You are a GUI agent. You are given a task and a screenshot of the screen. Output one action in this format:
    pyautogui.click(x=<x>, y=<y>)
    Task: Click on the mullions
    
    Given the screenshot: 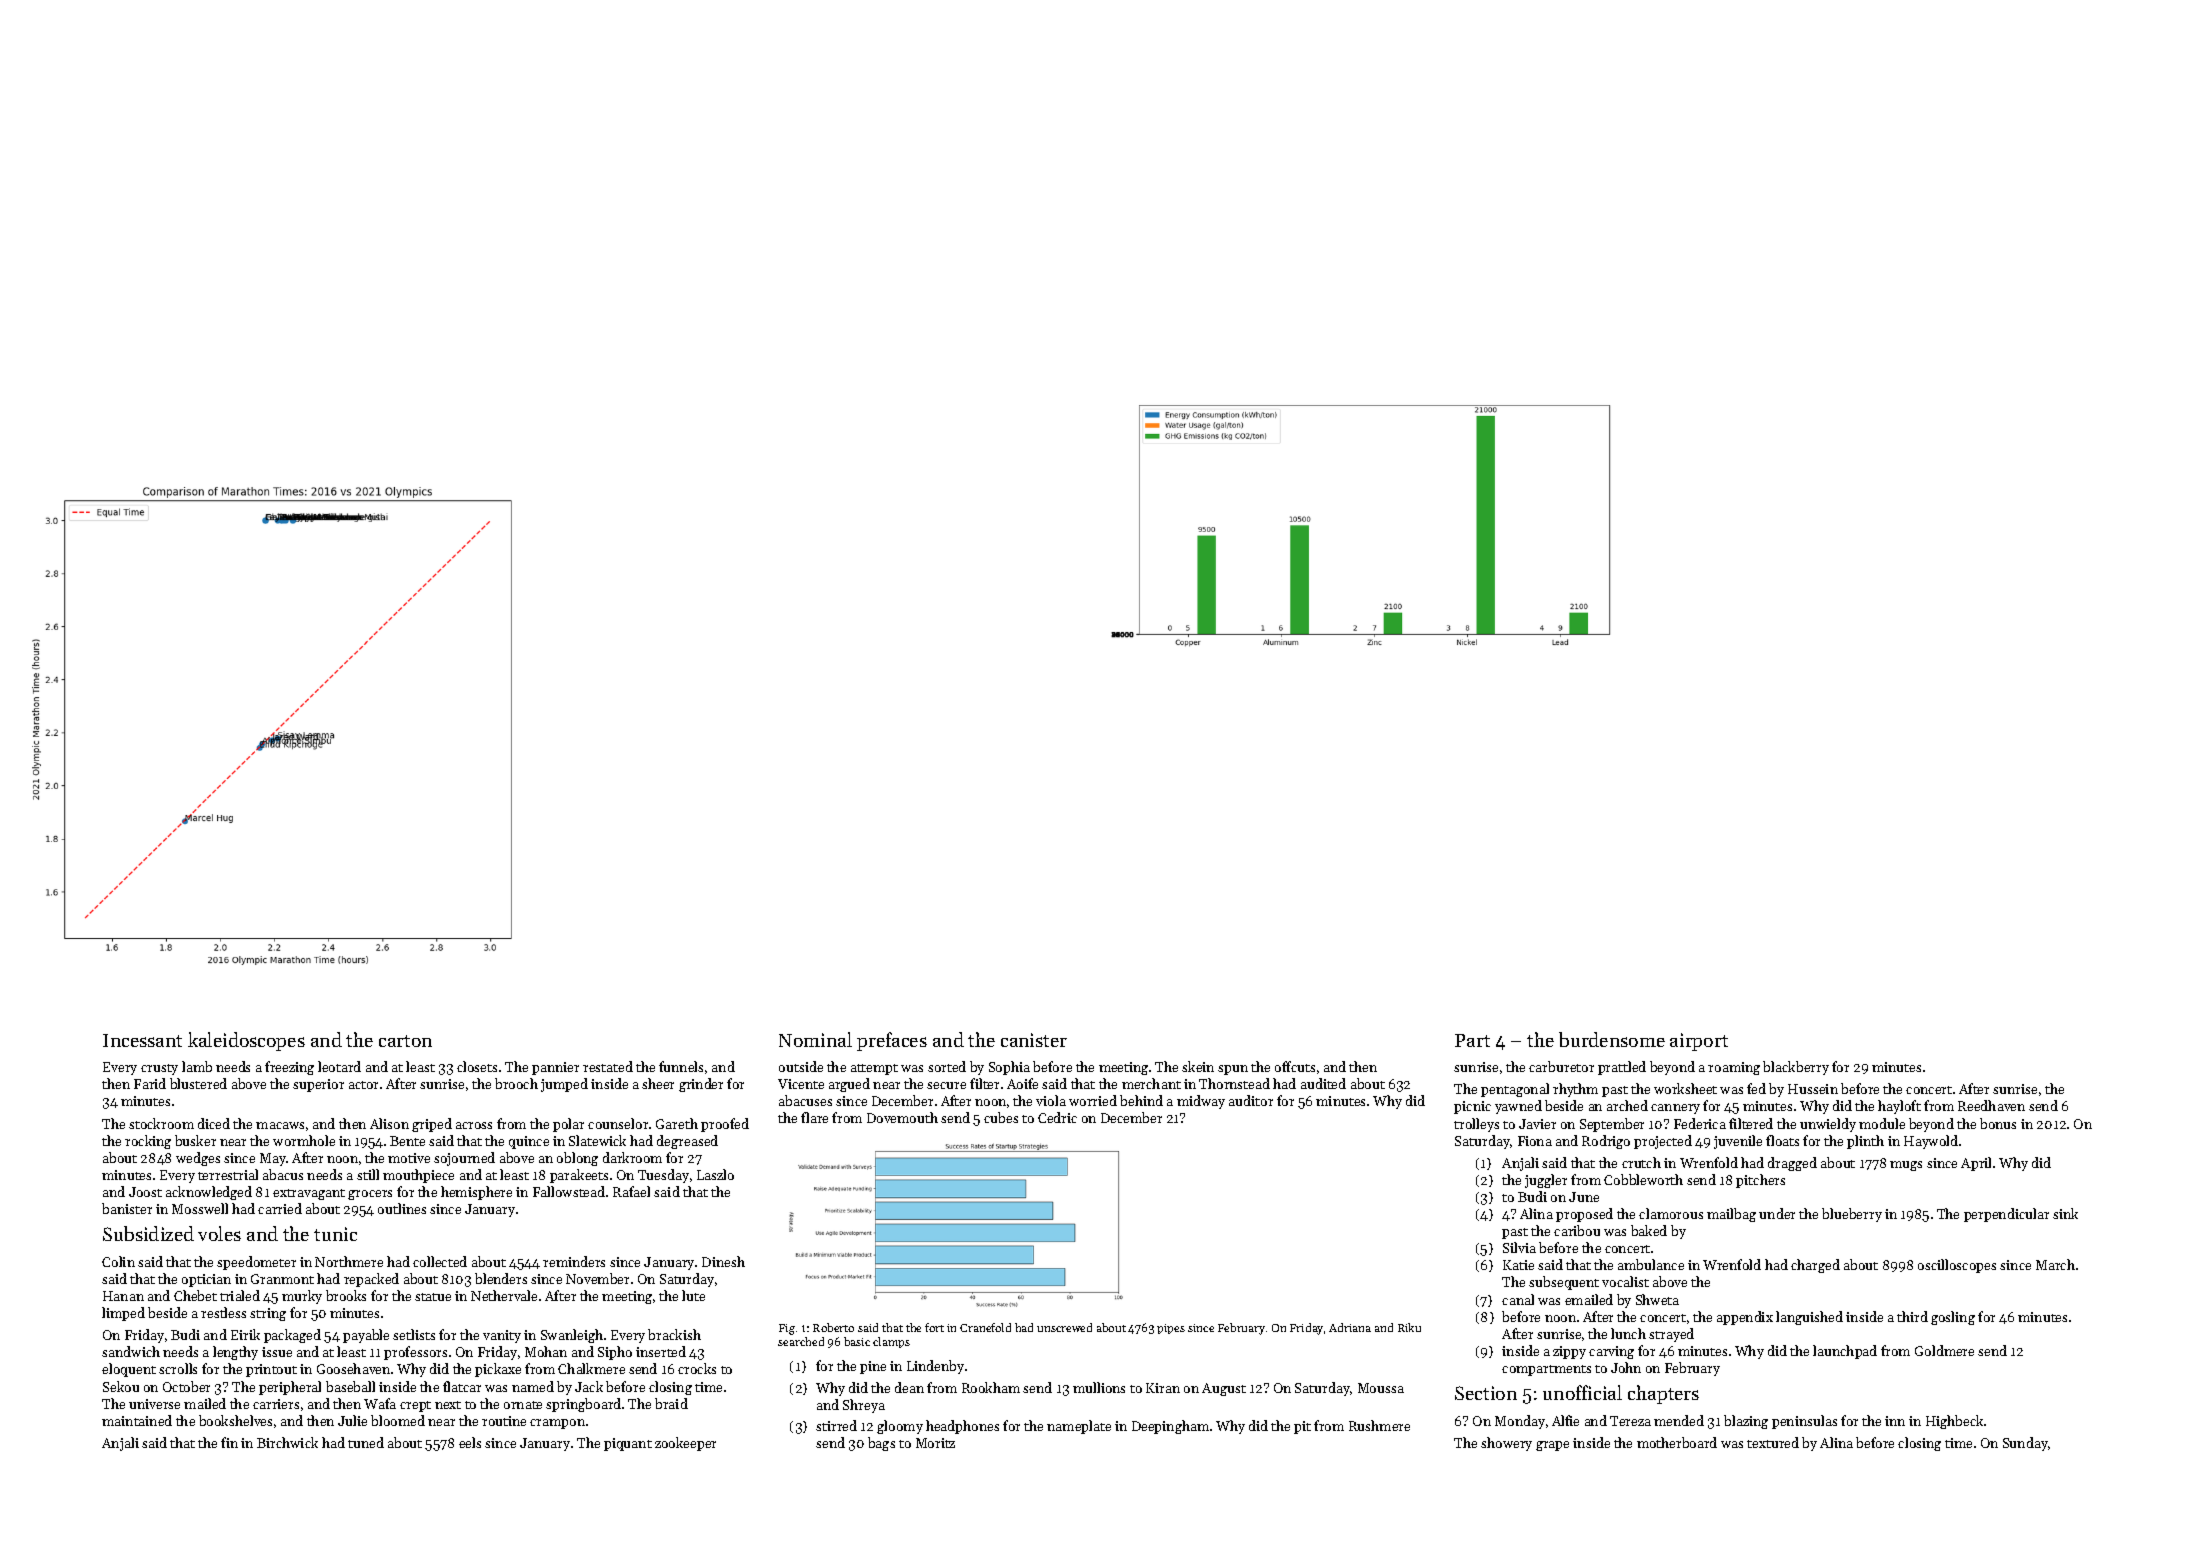 What is the action you would take?
    pyautogui.click(x=1099, y=1387)
